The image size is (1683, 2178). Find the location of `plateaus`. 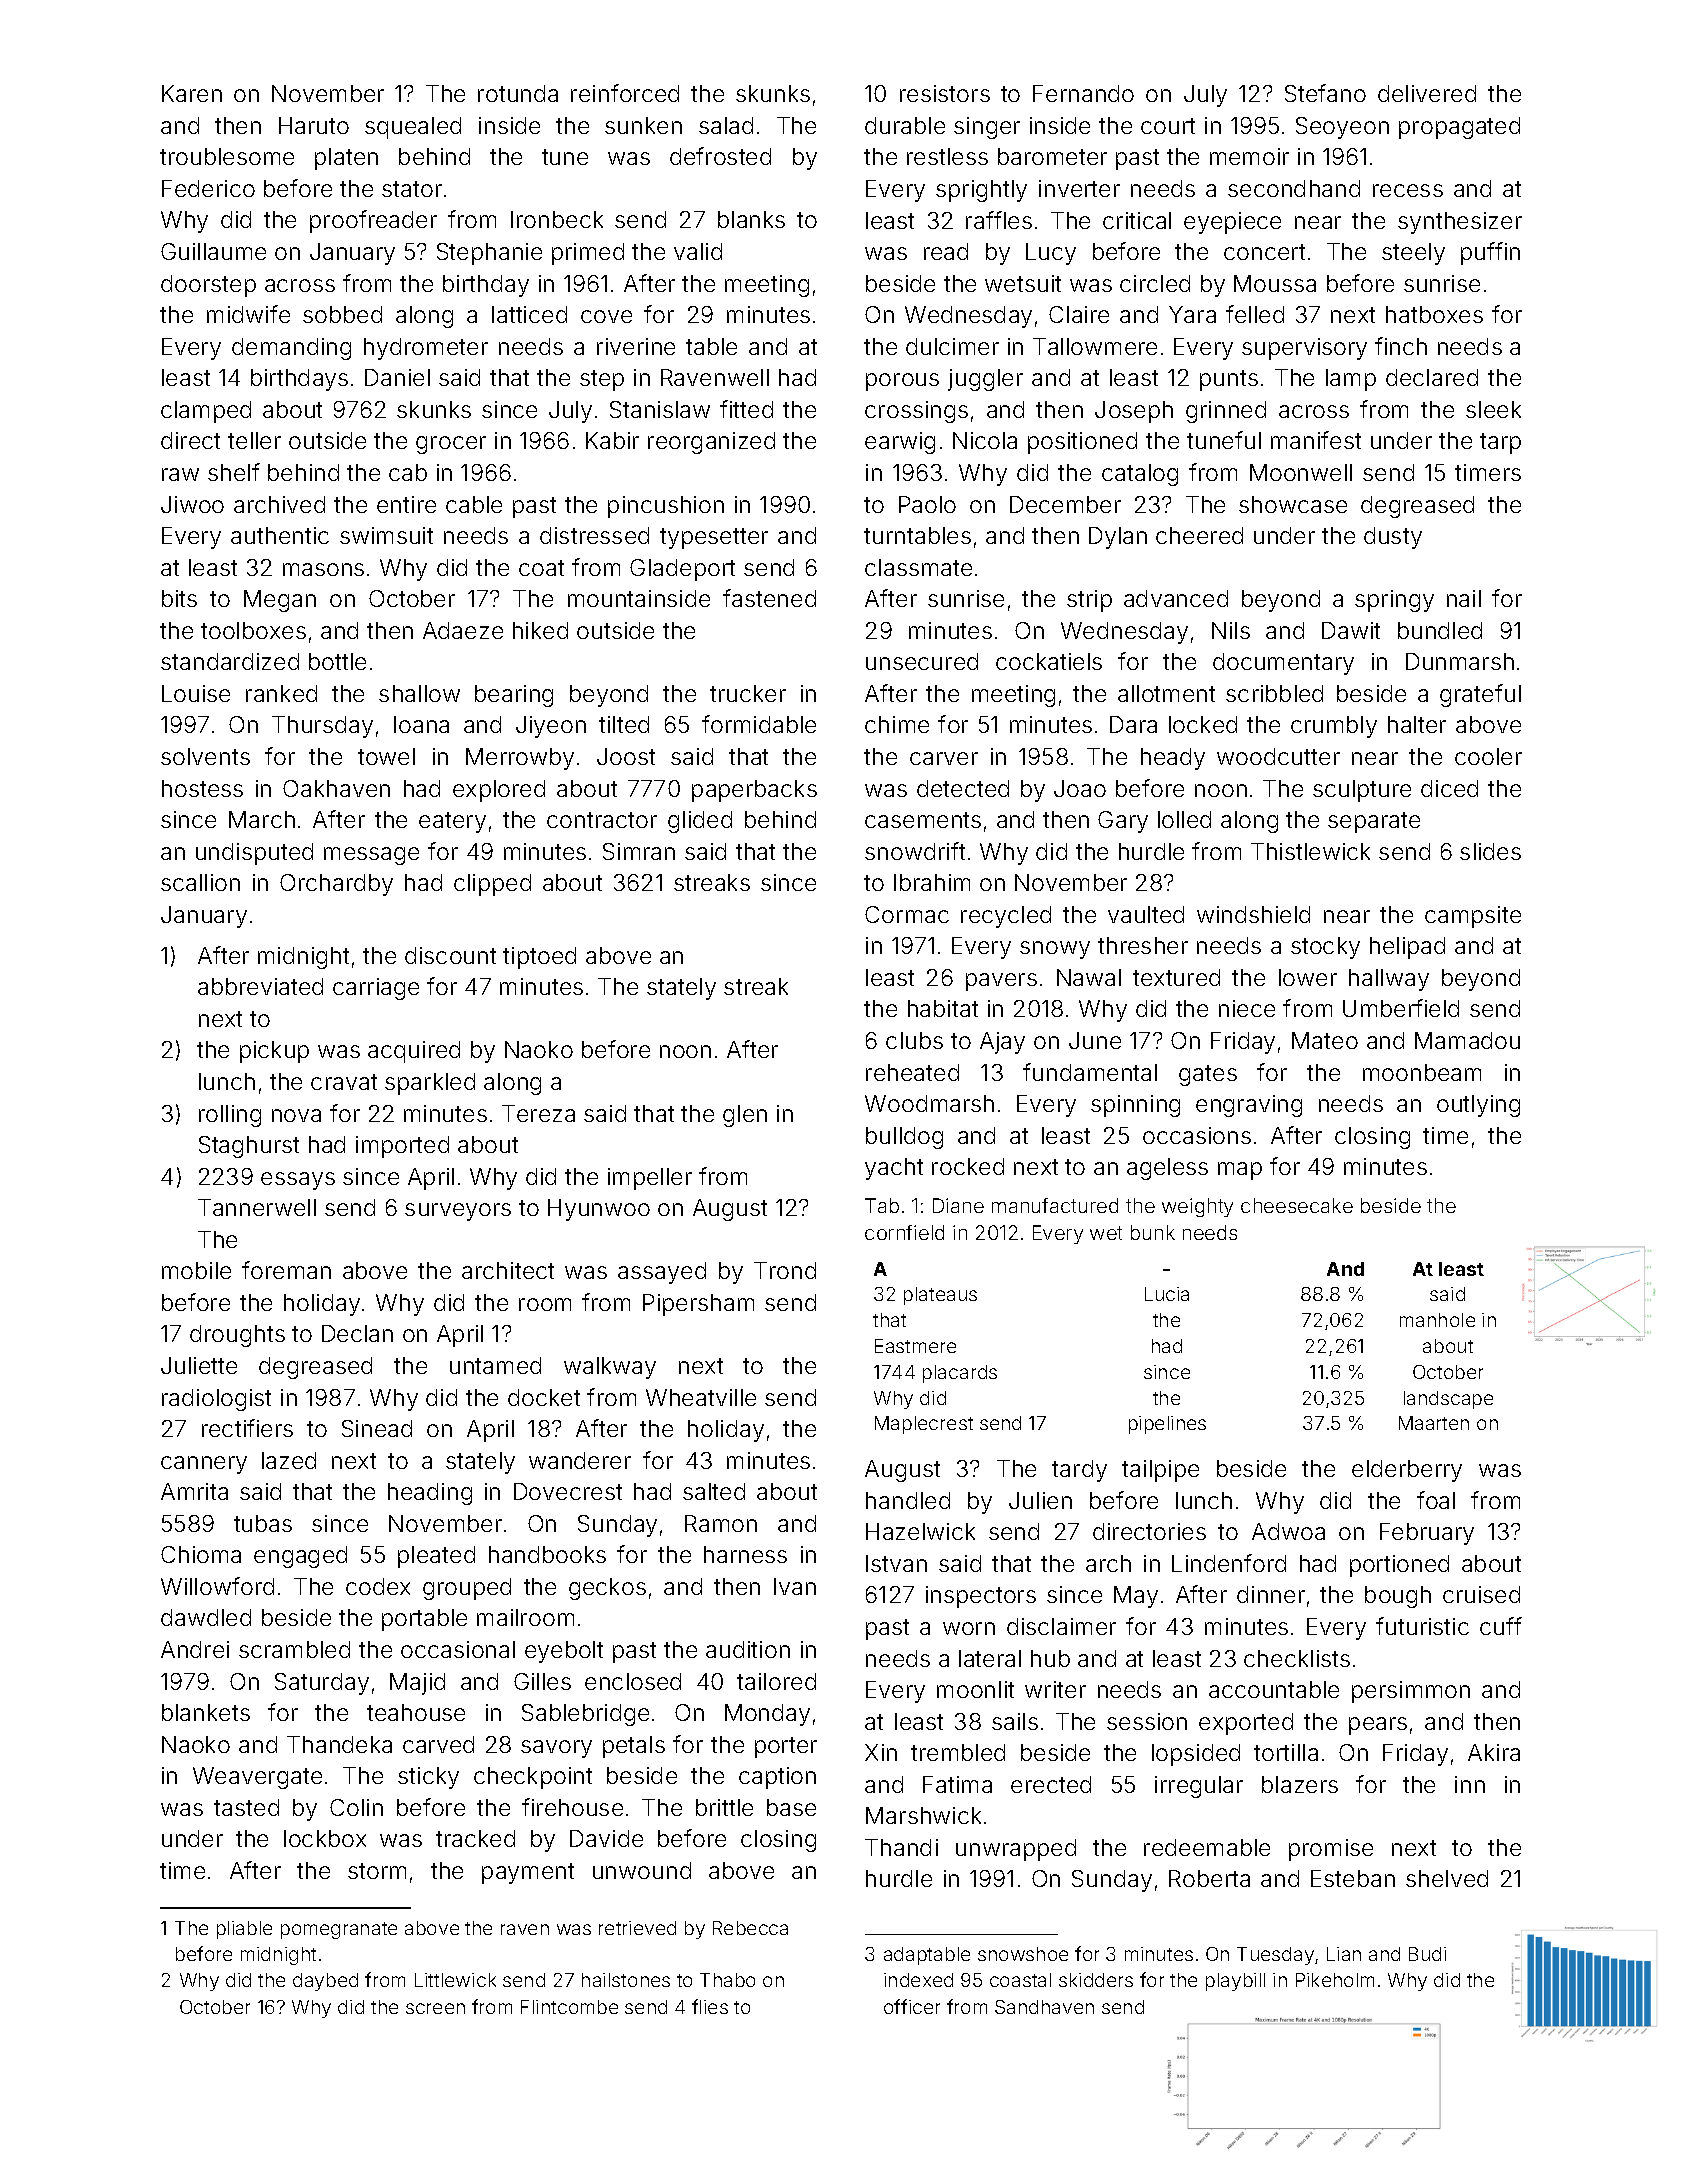

plateaus is located at coordinates (940, 1296).
